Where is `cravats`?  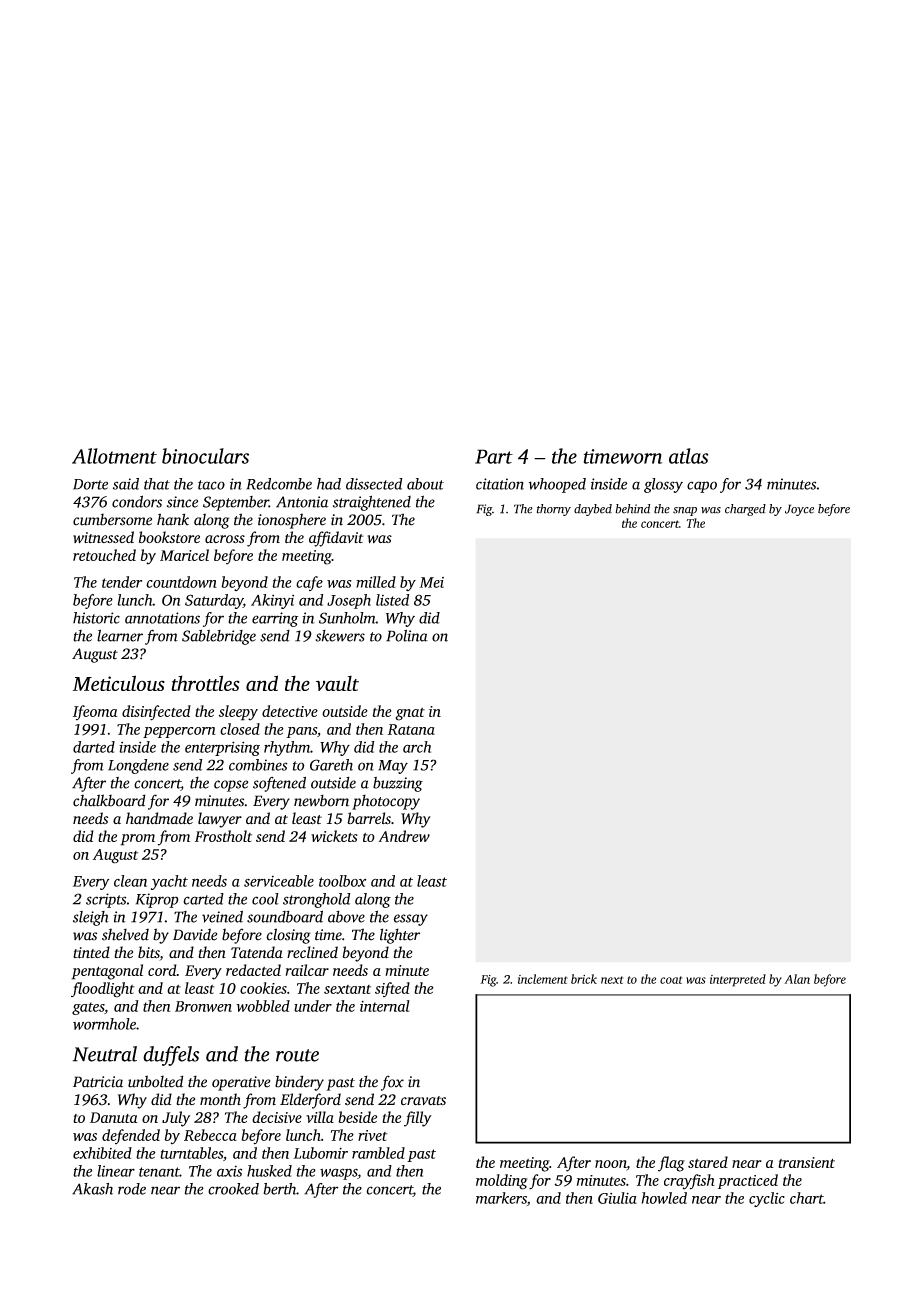 cravats is located at coordinates (423, 1101).
